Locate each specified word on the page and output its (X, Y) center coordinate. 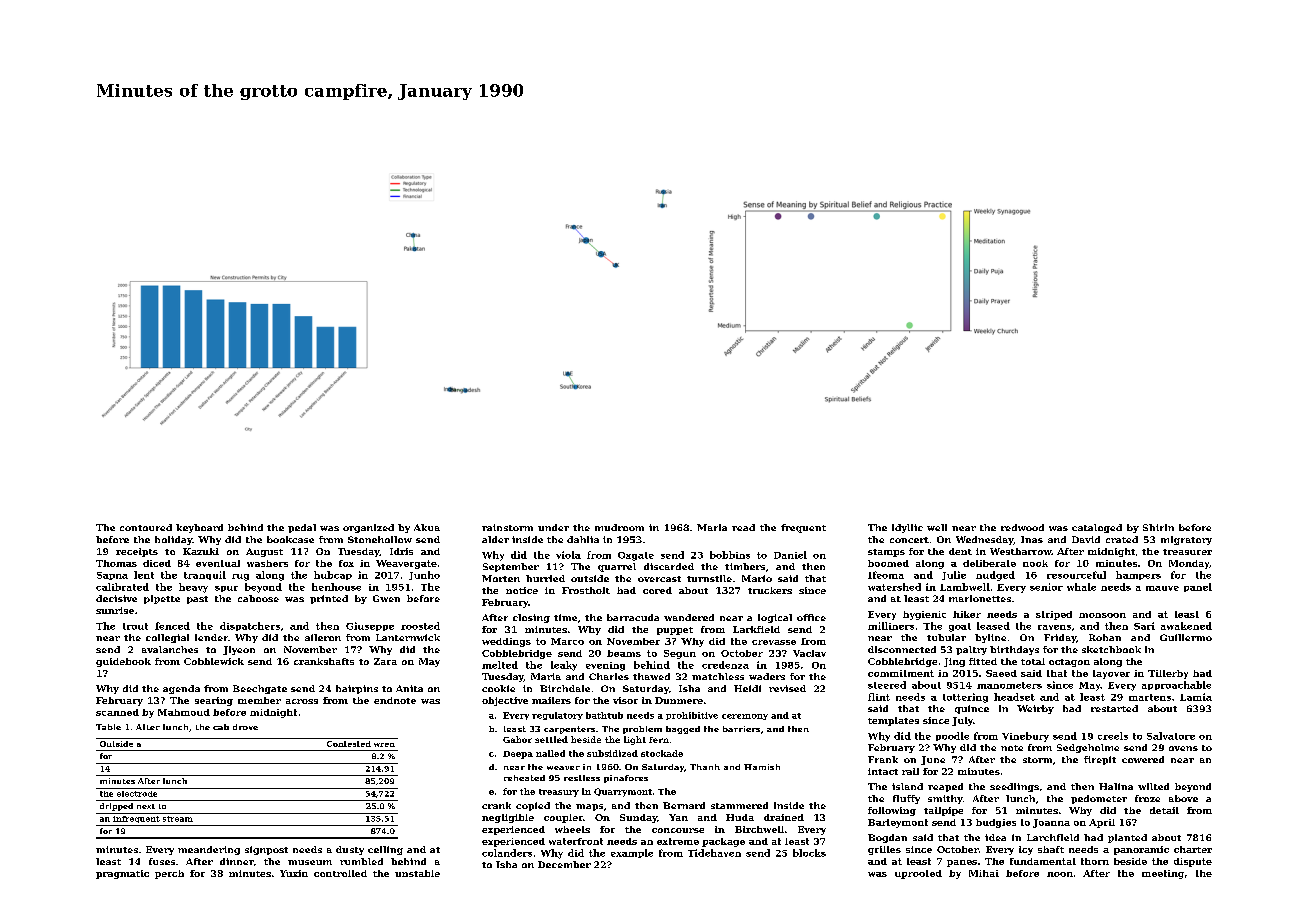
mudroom (619, 527)
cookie (498, 688)
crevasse (774, 642)
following (892, 811)
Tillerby (1168, 674)
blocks (809, 853)
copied (533, 806)
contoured (146, 527)
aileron (323, 637)
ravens (1054, 627)
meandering (209, 850)
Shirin (1158, 527)
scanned (117, 712)
